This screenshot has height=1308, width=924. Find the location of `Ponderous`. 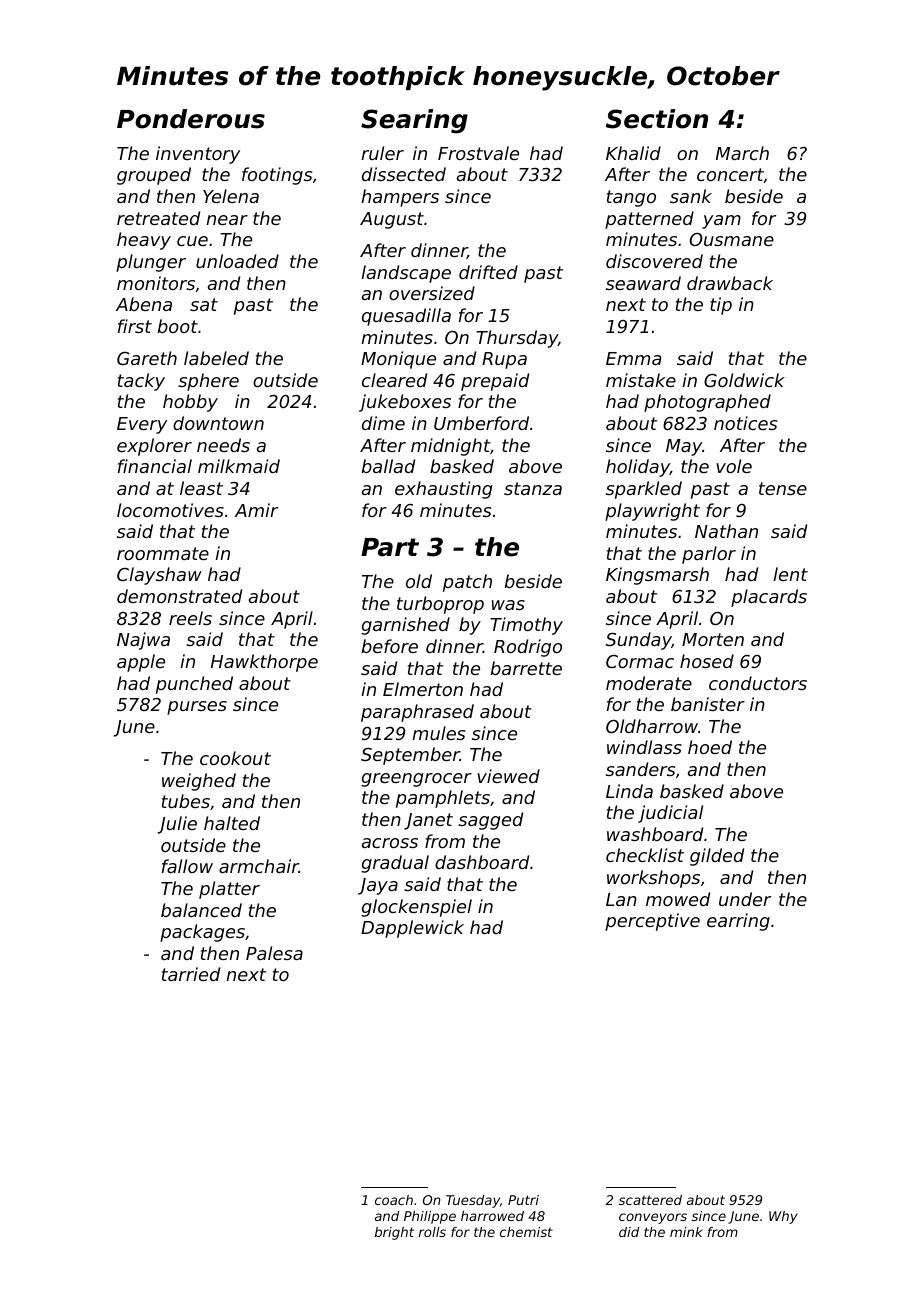

Ponderous is located at coordinates (191, 119).
